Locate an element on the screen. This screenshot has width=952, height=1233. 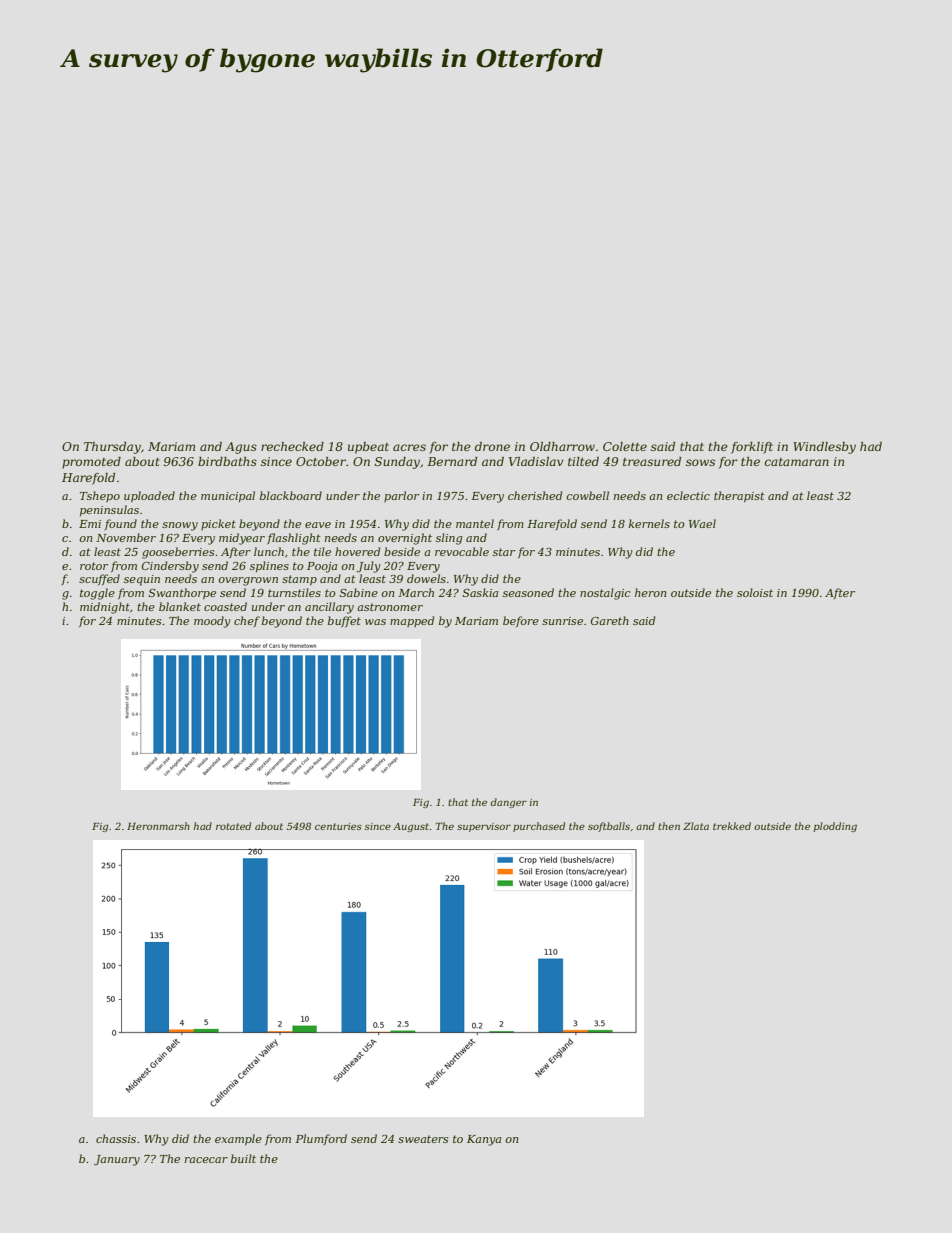
soloist is located at coordinates (755, 592).
